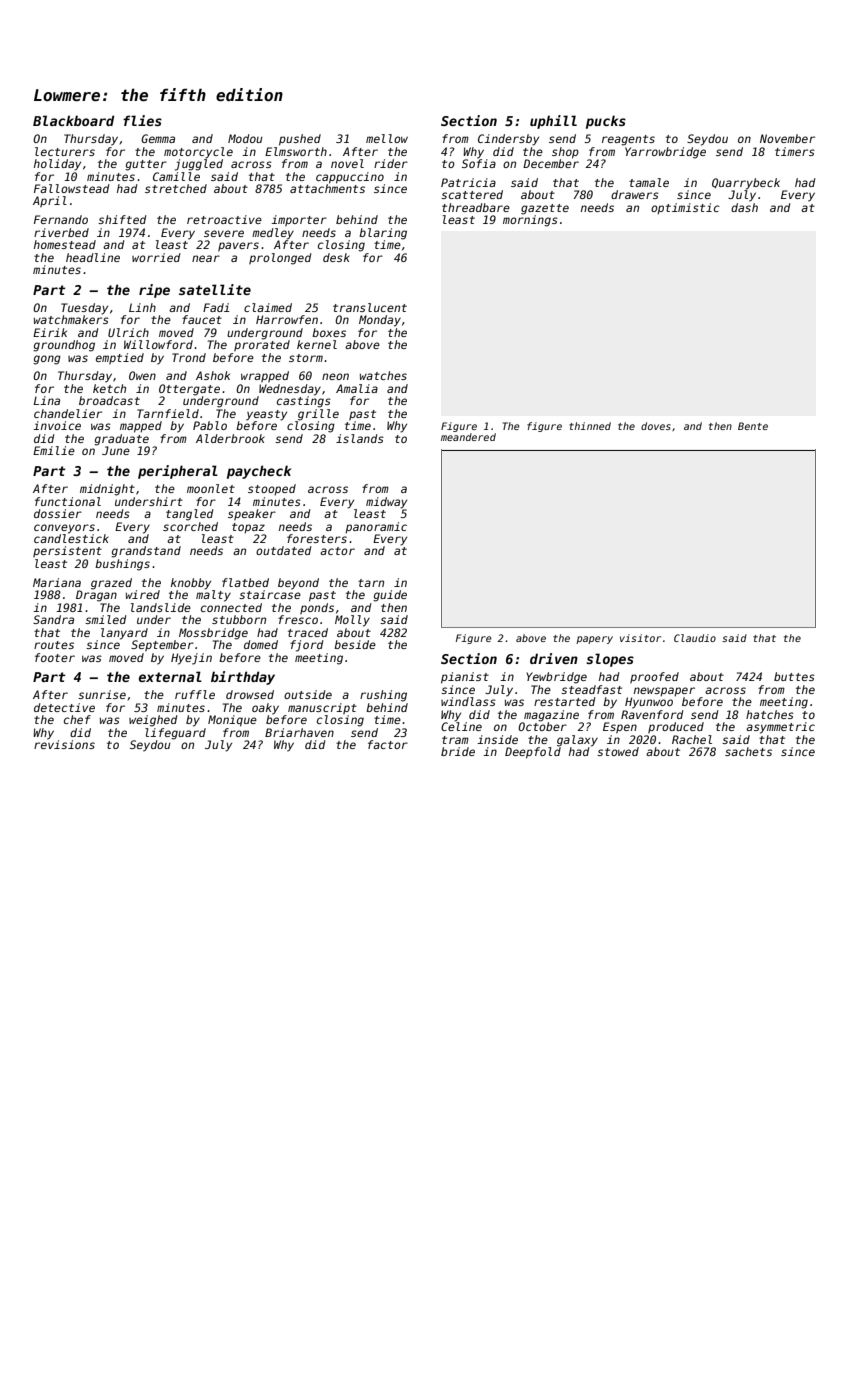 This screenshot has width=849, height=1400. I want to click on lifeguard, so click(175, 734).
